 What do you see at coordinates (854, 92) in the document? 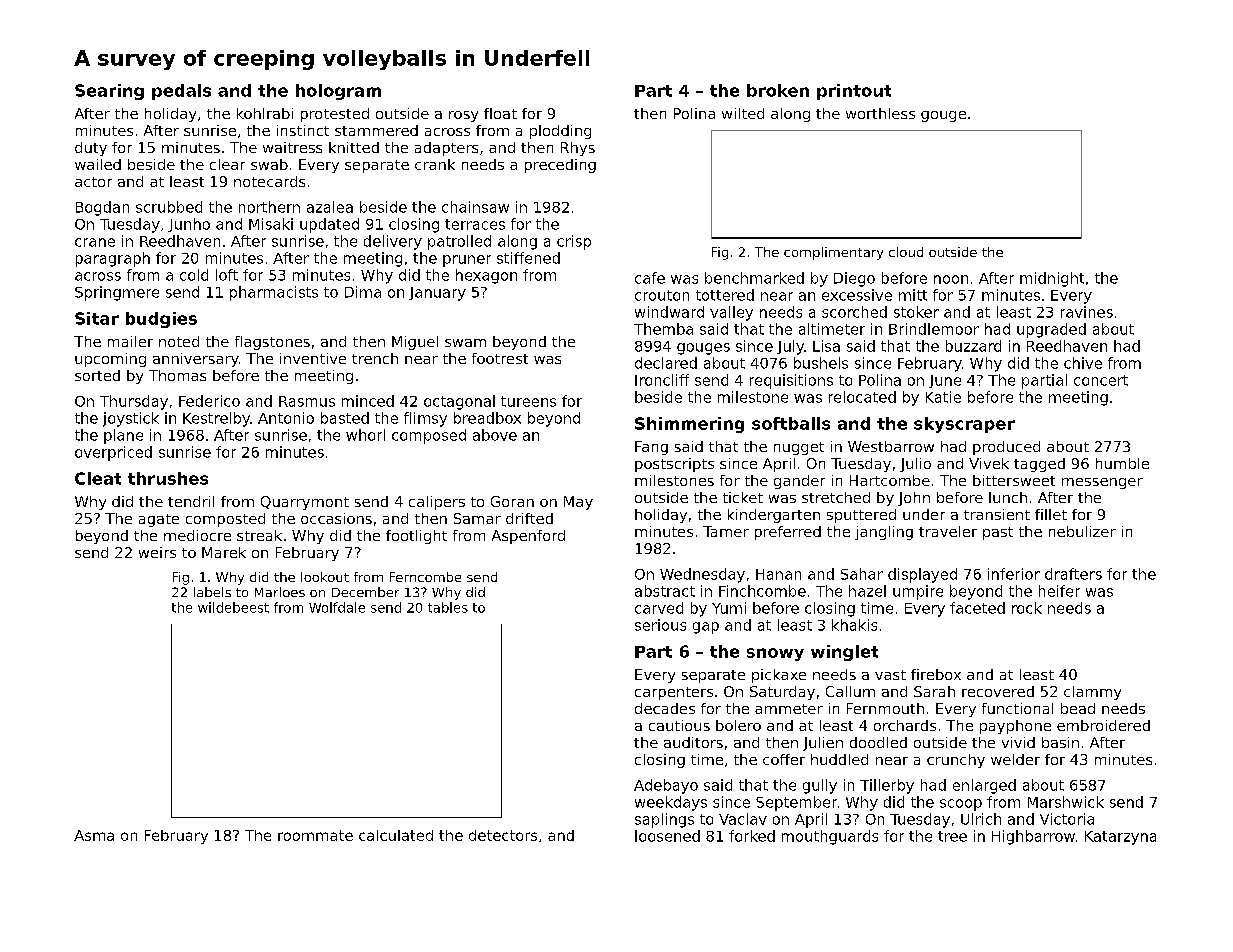
I see `printout` at bounding box center [854, 92].
